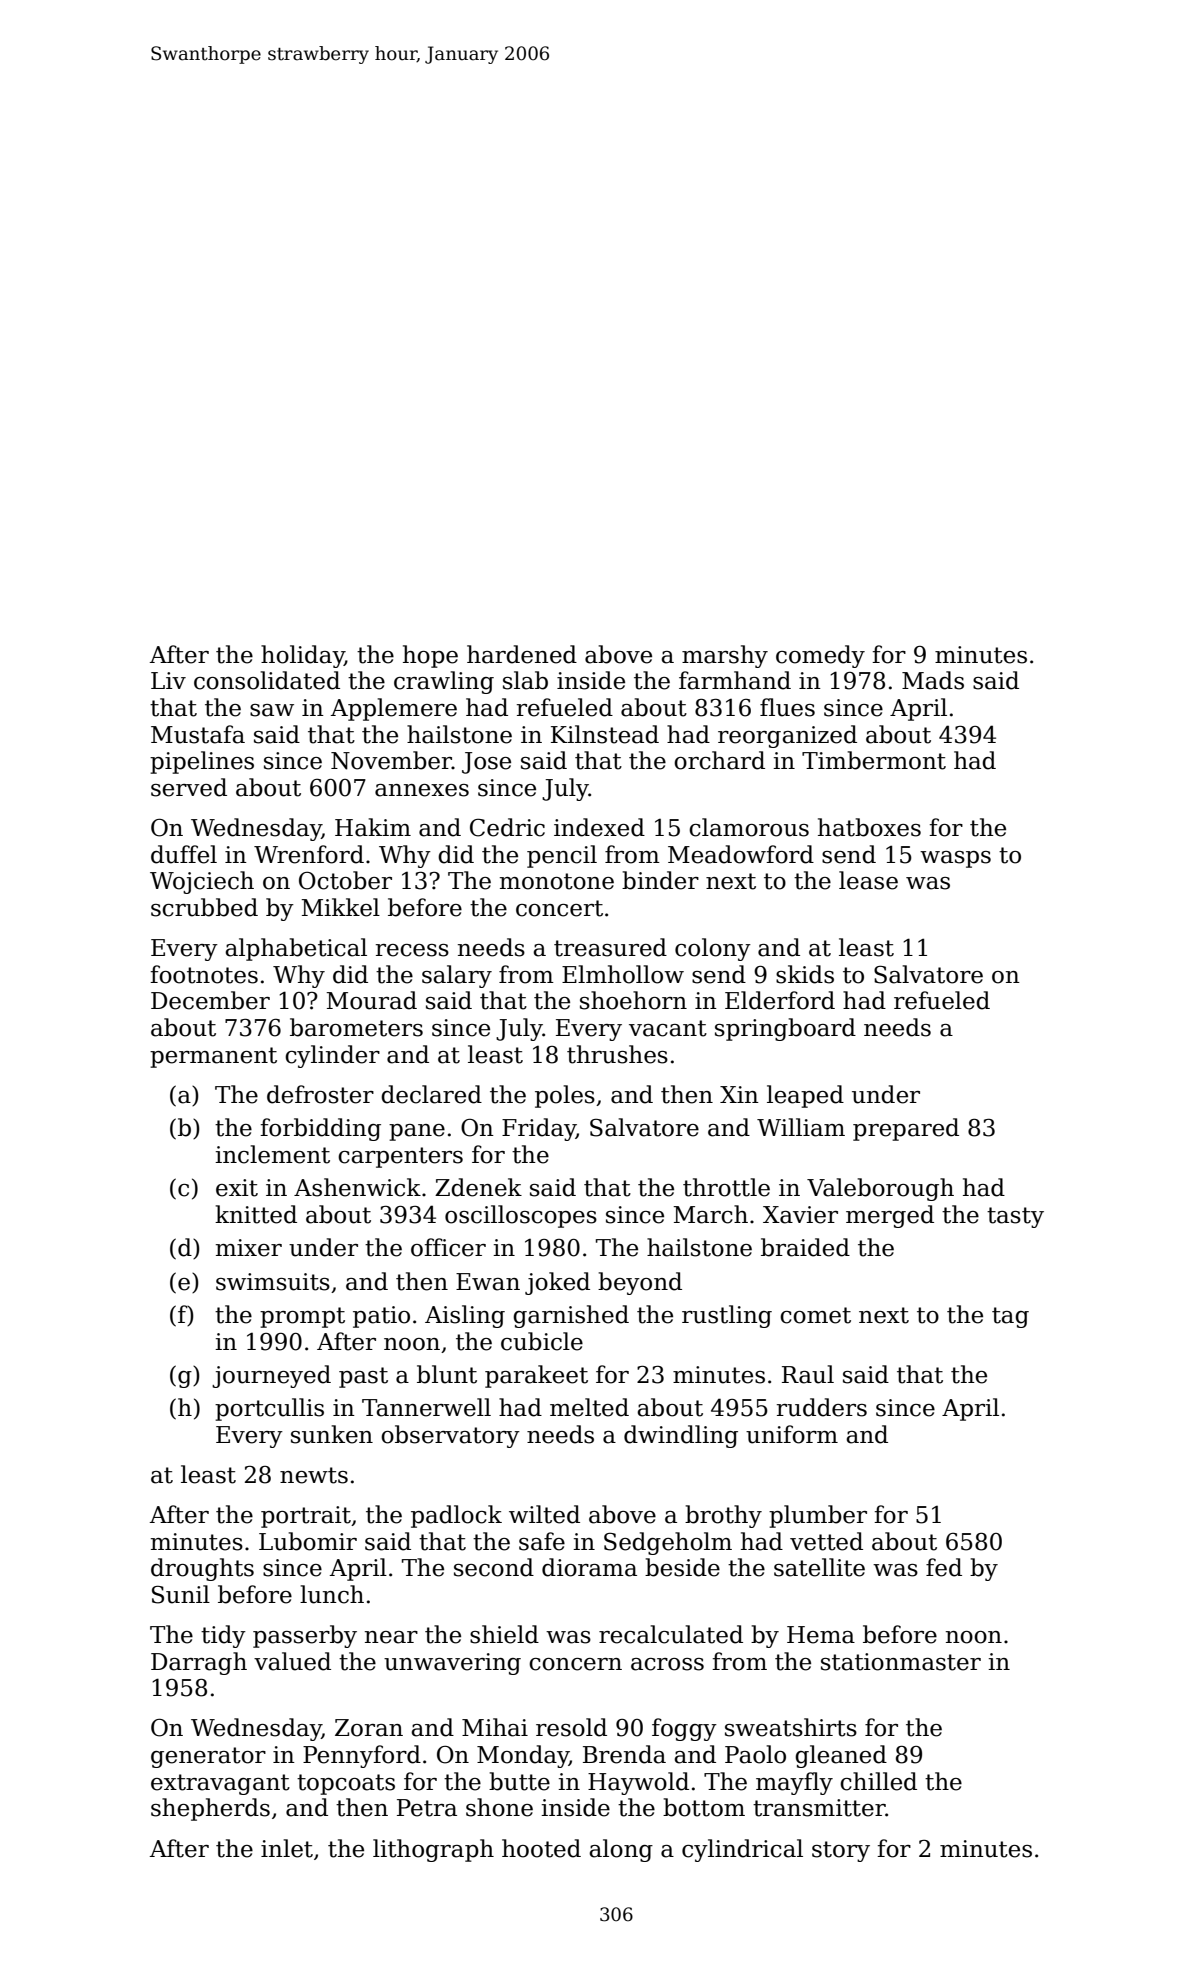 The width and height of the screenshot is (1198, 1973). What do you see at coordinates (202, 882) in the screenshot?
I see `Wojciech` at bounding box center [202, 882].
